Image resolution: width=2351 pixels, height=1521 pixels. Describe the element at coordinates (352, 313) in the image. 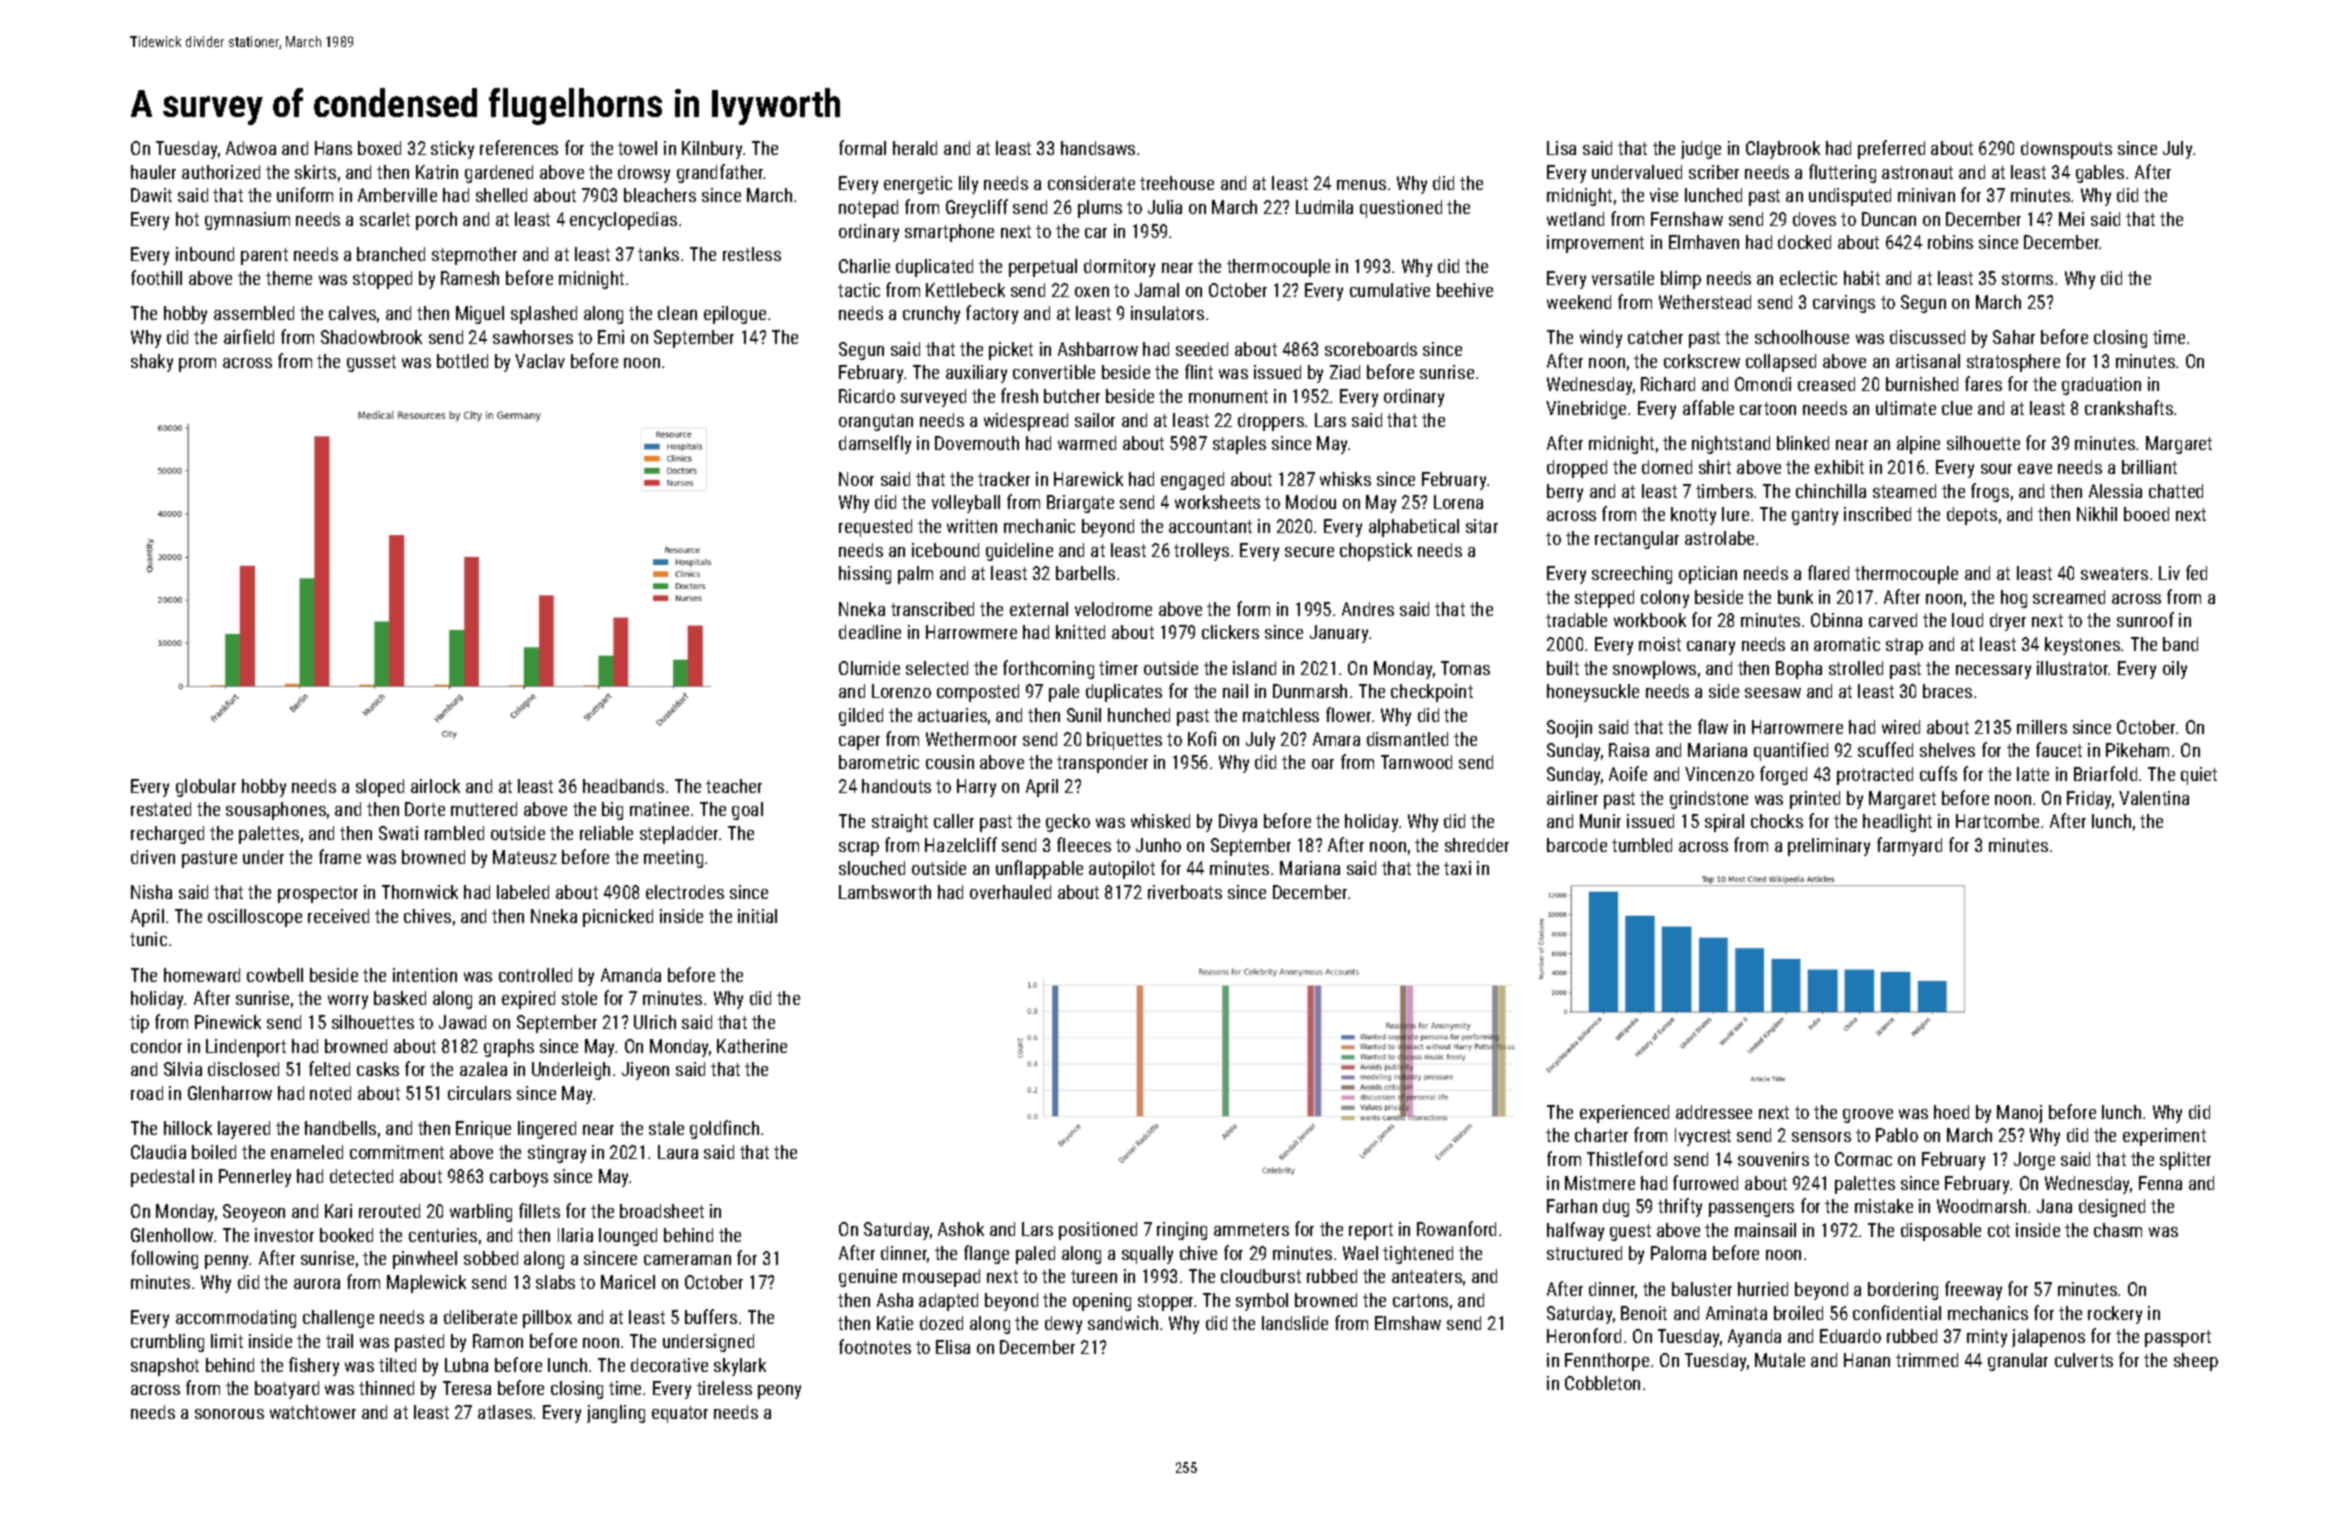

I see `calves` at that location.
